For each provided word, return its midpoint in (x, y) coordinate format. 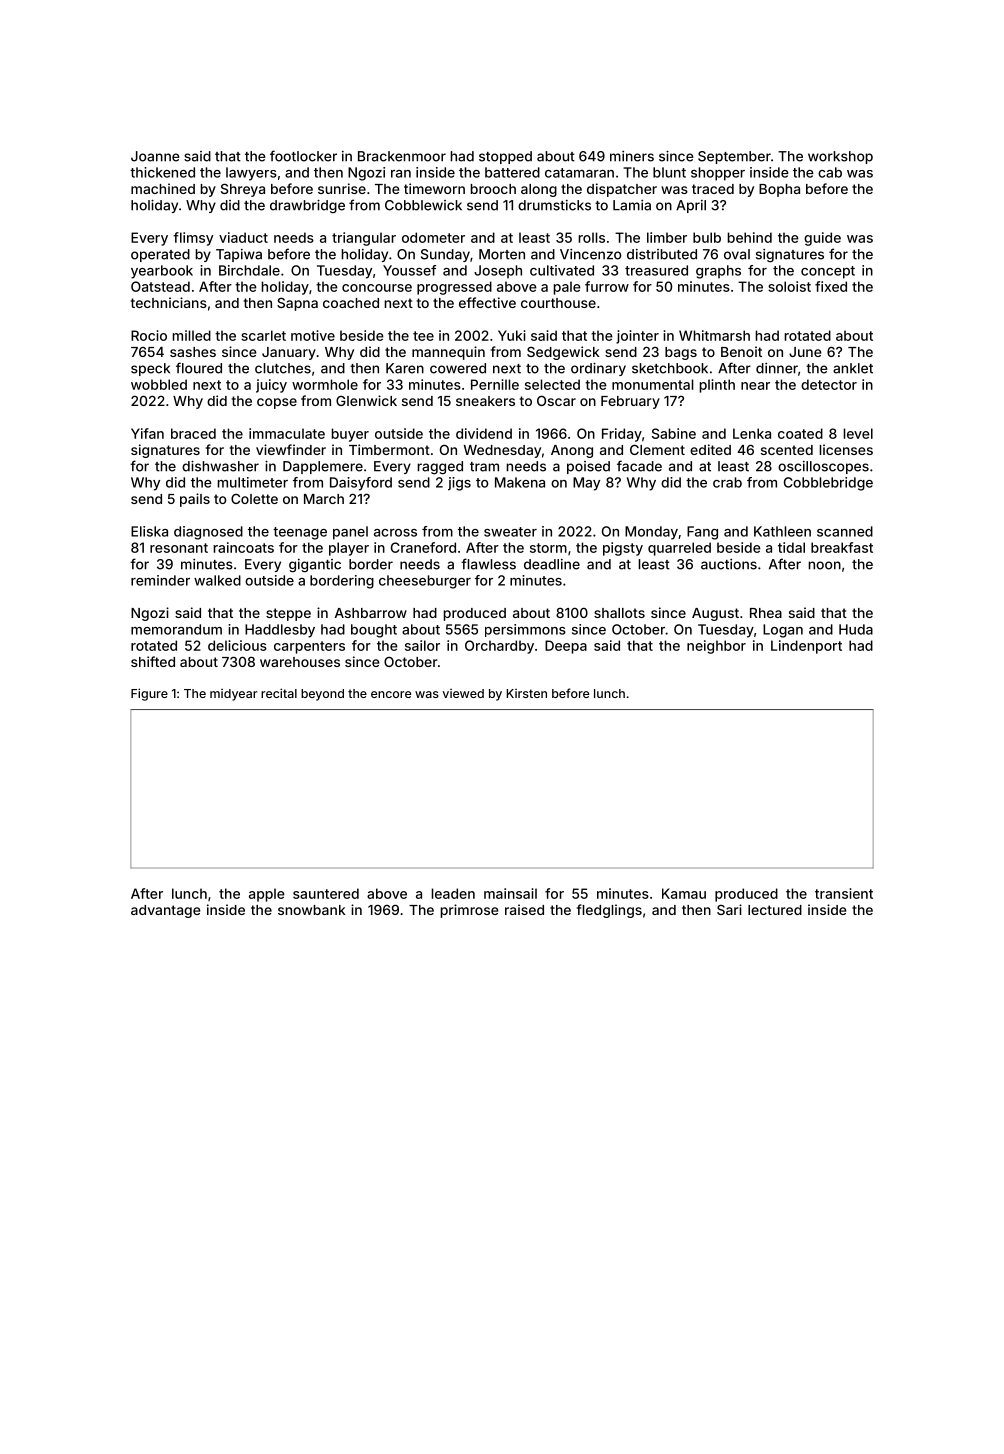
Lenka (752, 433)
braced (193, 433)
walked (217, 580)
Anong (572, 451)
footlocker (303, 156)
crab (727, 482)
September (734, 157)
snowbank (312, 910)
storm (548, 548)
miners (632, 156)
